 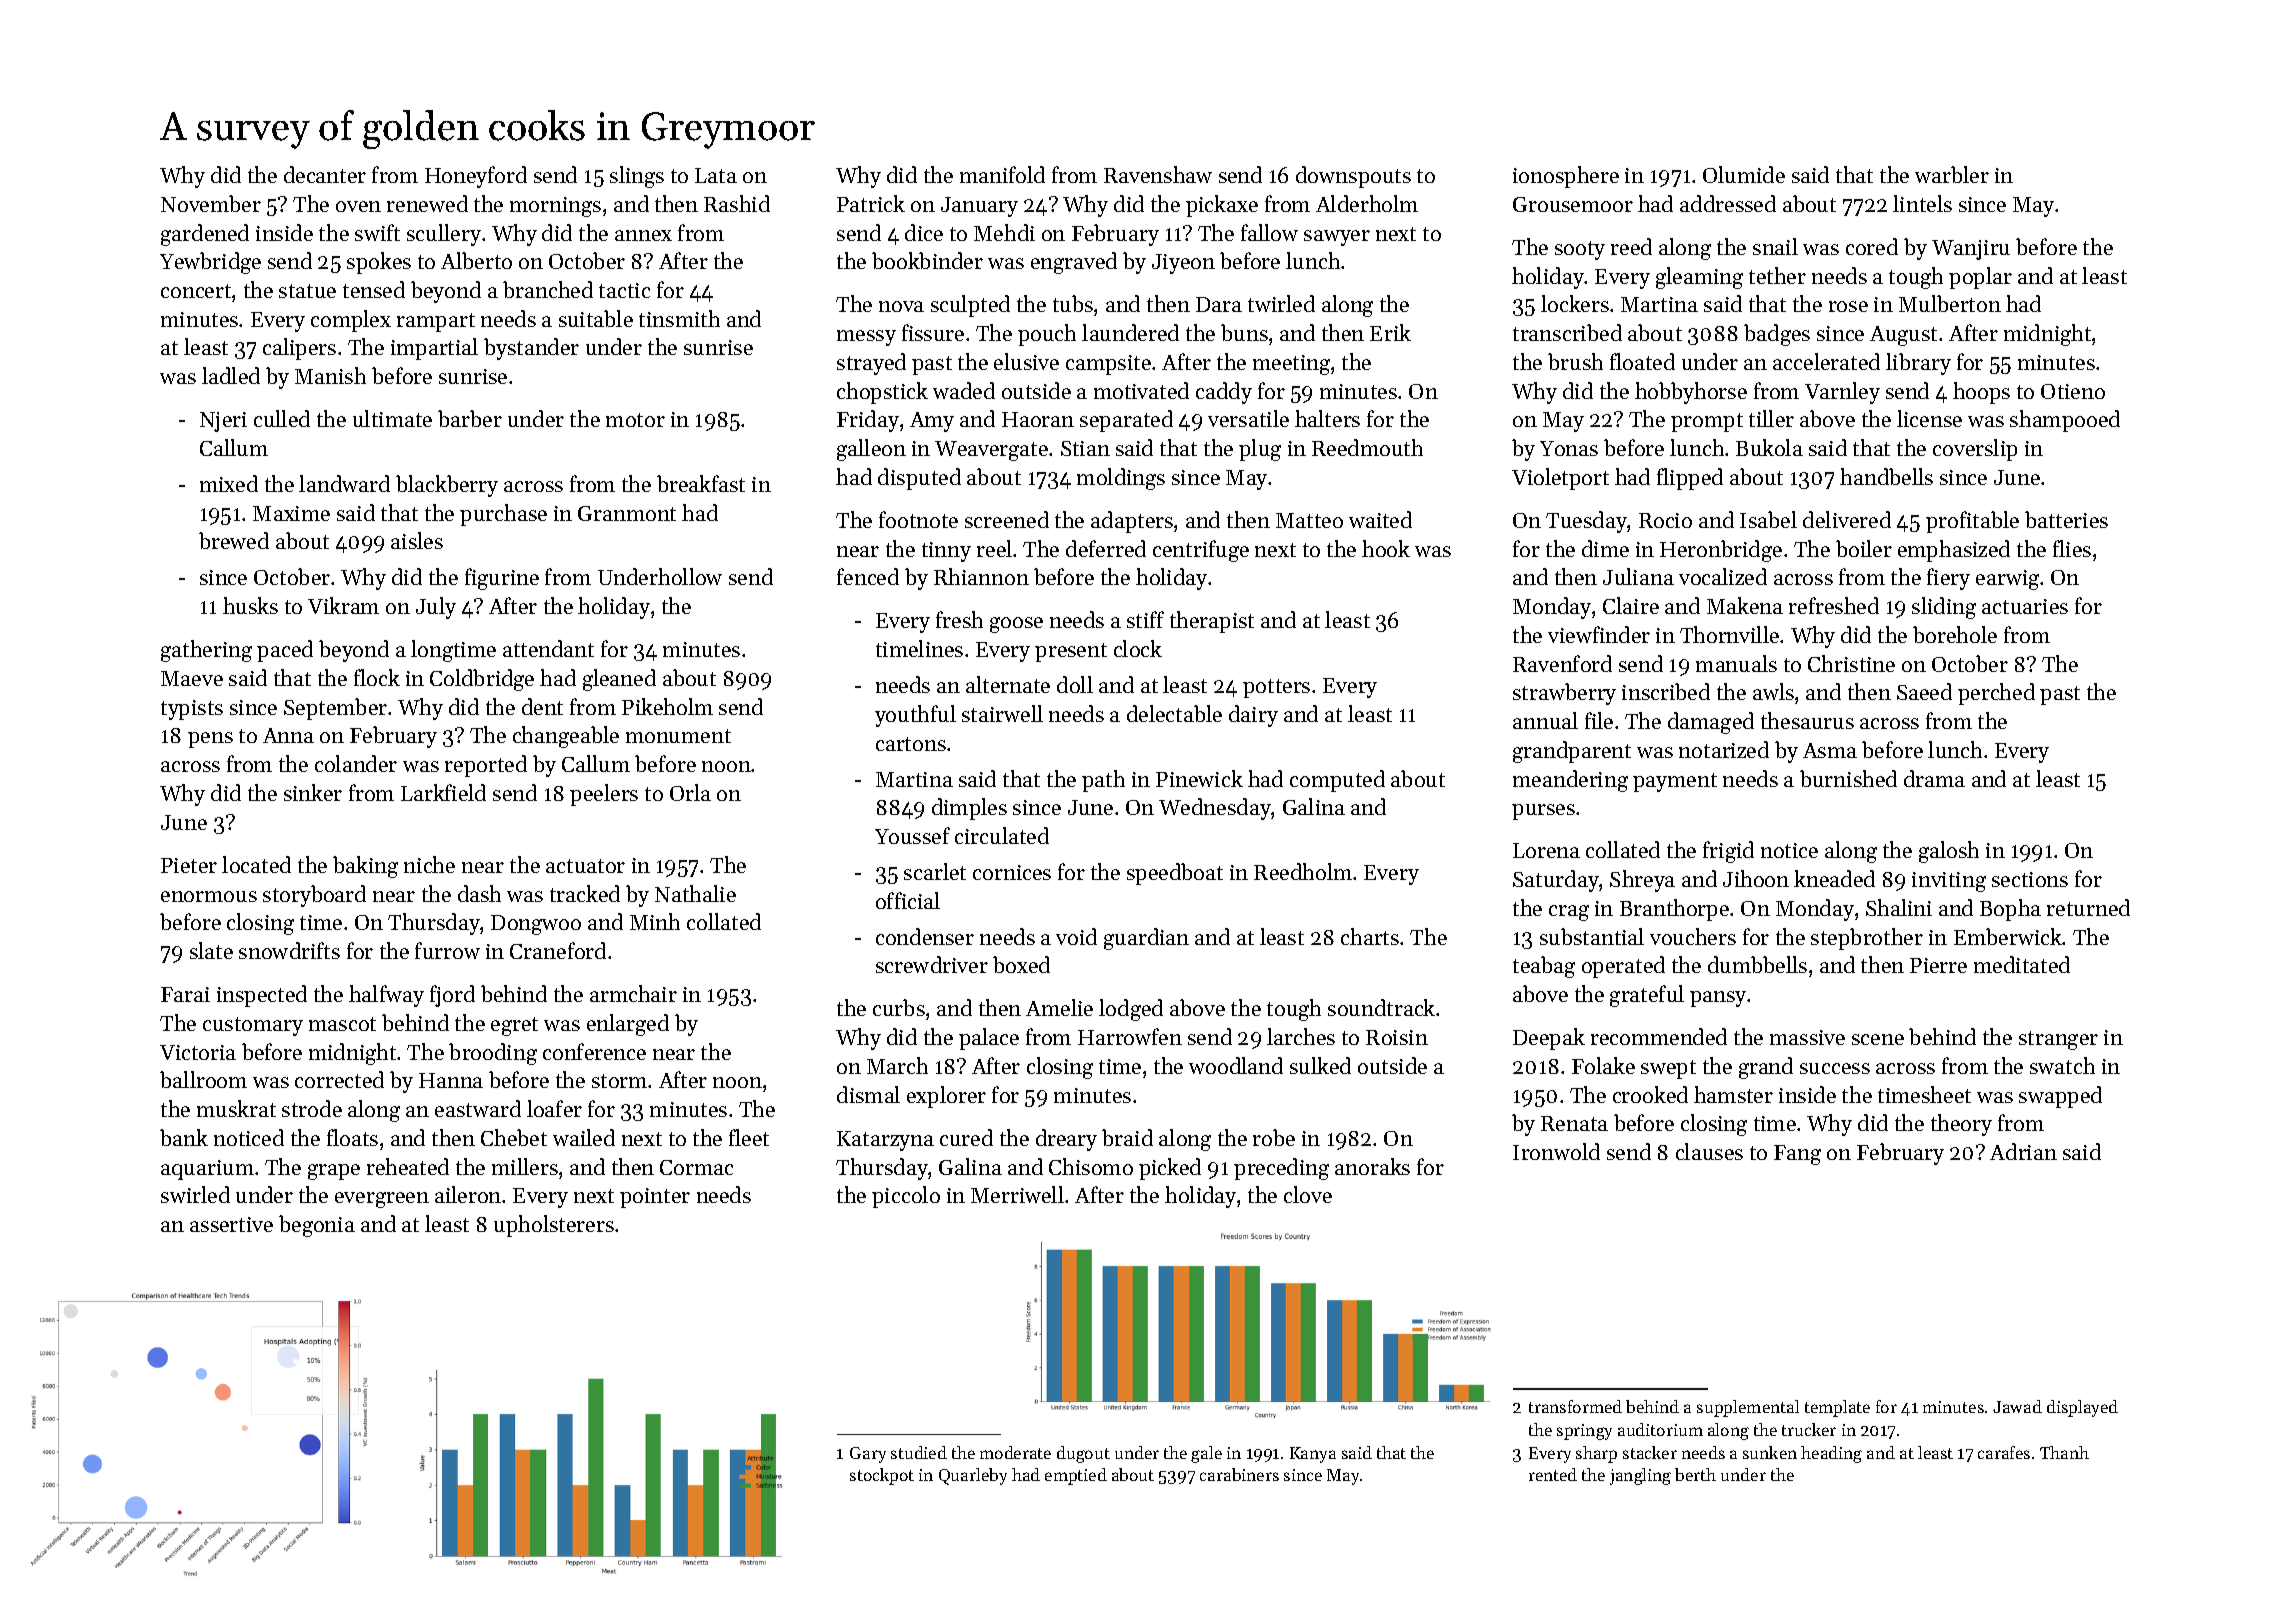 What do you see at coordinates (479, 893) in the screenshot?
I see `dash` at bounding box center [479, 893].
